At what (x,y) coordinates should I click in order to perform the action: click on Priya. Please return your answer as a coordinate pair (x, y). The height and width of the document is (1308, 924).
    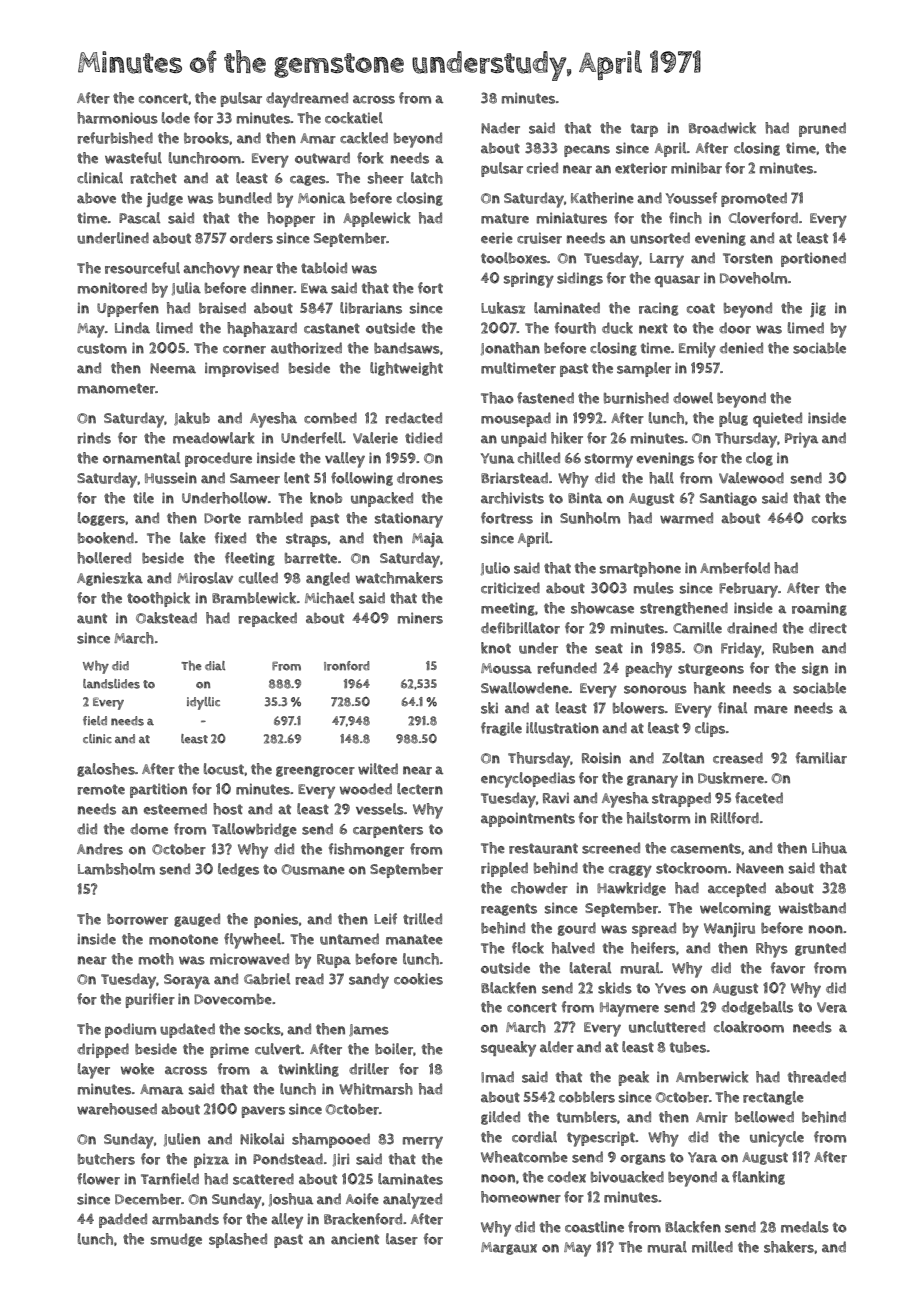
    Looking at the image, I should click on (801, 440).
